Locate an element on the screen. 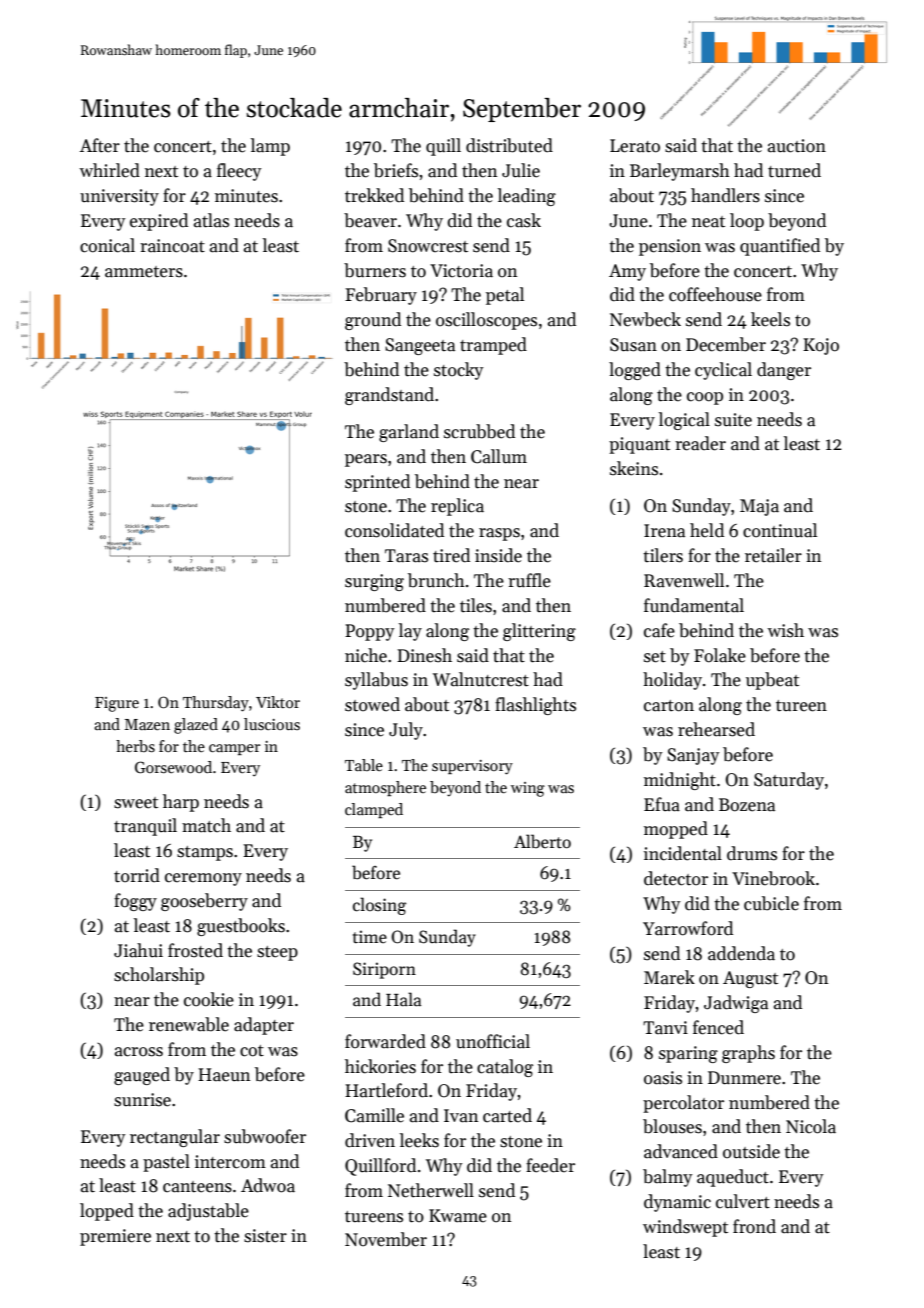 Image resolution: width=924 pixels, height=1308 pixels. canteens is located at coordinates (197, 1187).
